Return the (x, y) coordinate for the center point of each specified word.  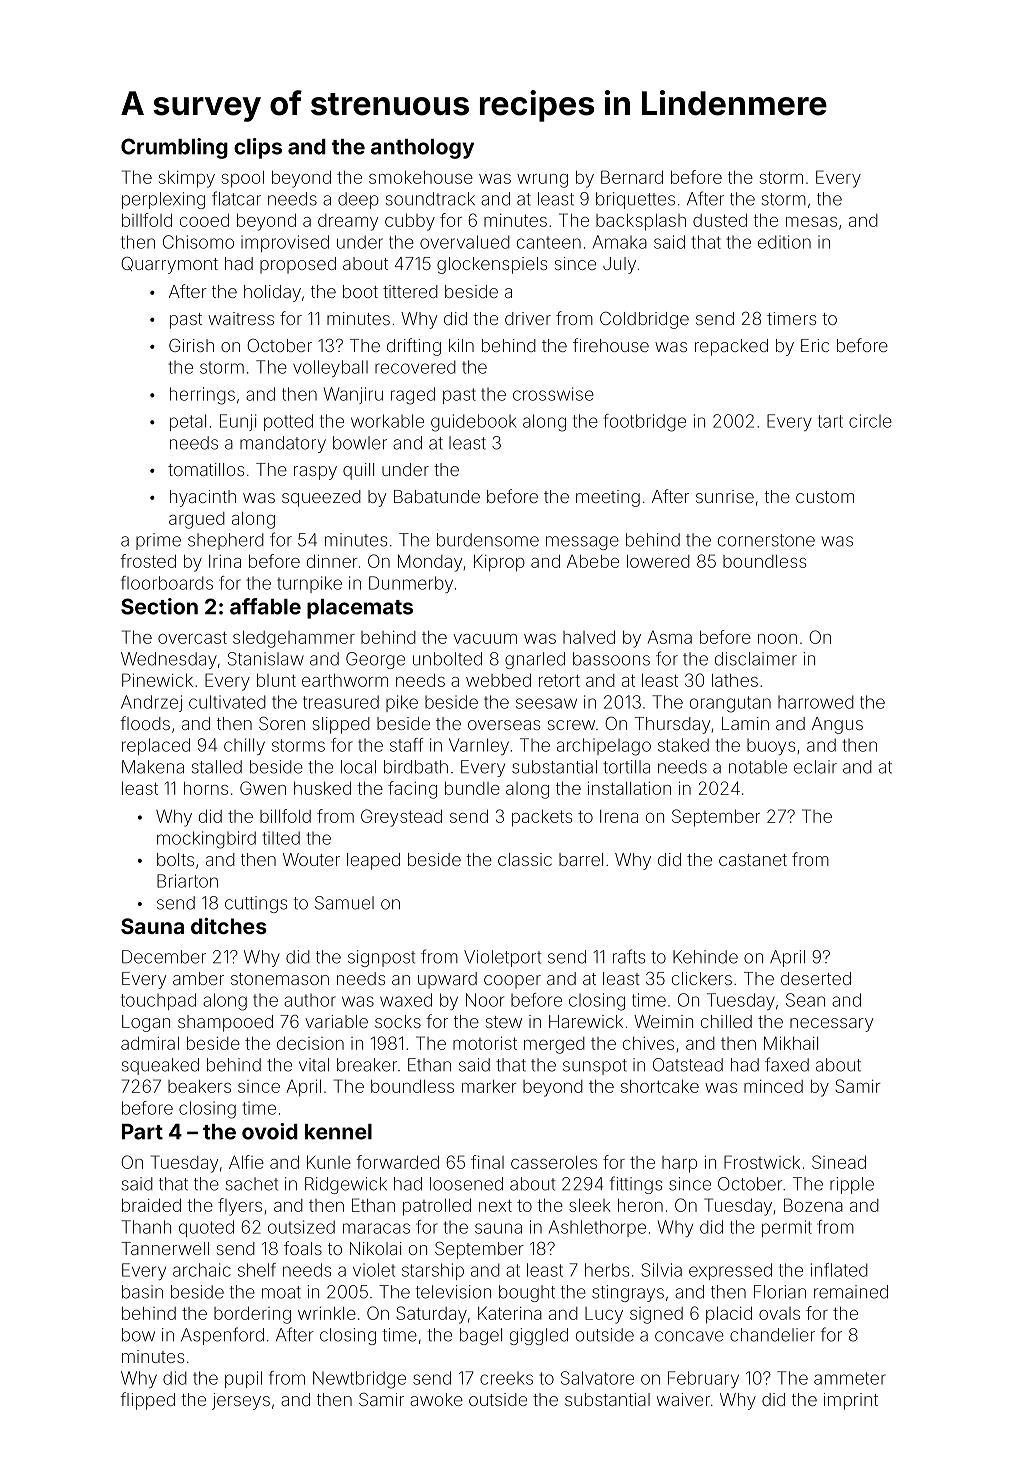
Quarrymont (169, 265)
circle (870, 421)
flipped (147, 1401)
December (164, 957)
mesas (811, 222)
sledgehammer (294, 639)
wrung (542, 181)
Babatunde (437, 496)
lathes (735, 680)
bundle (472, 788)
